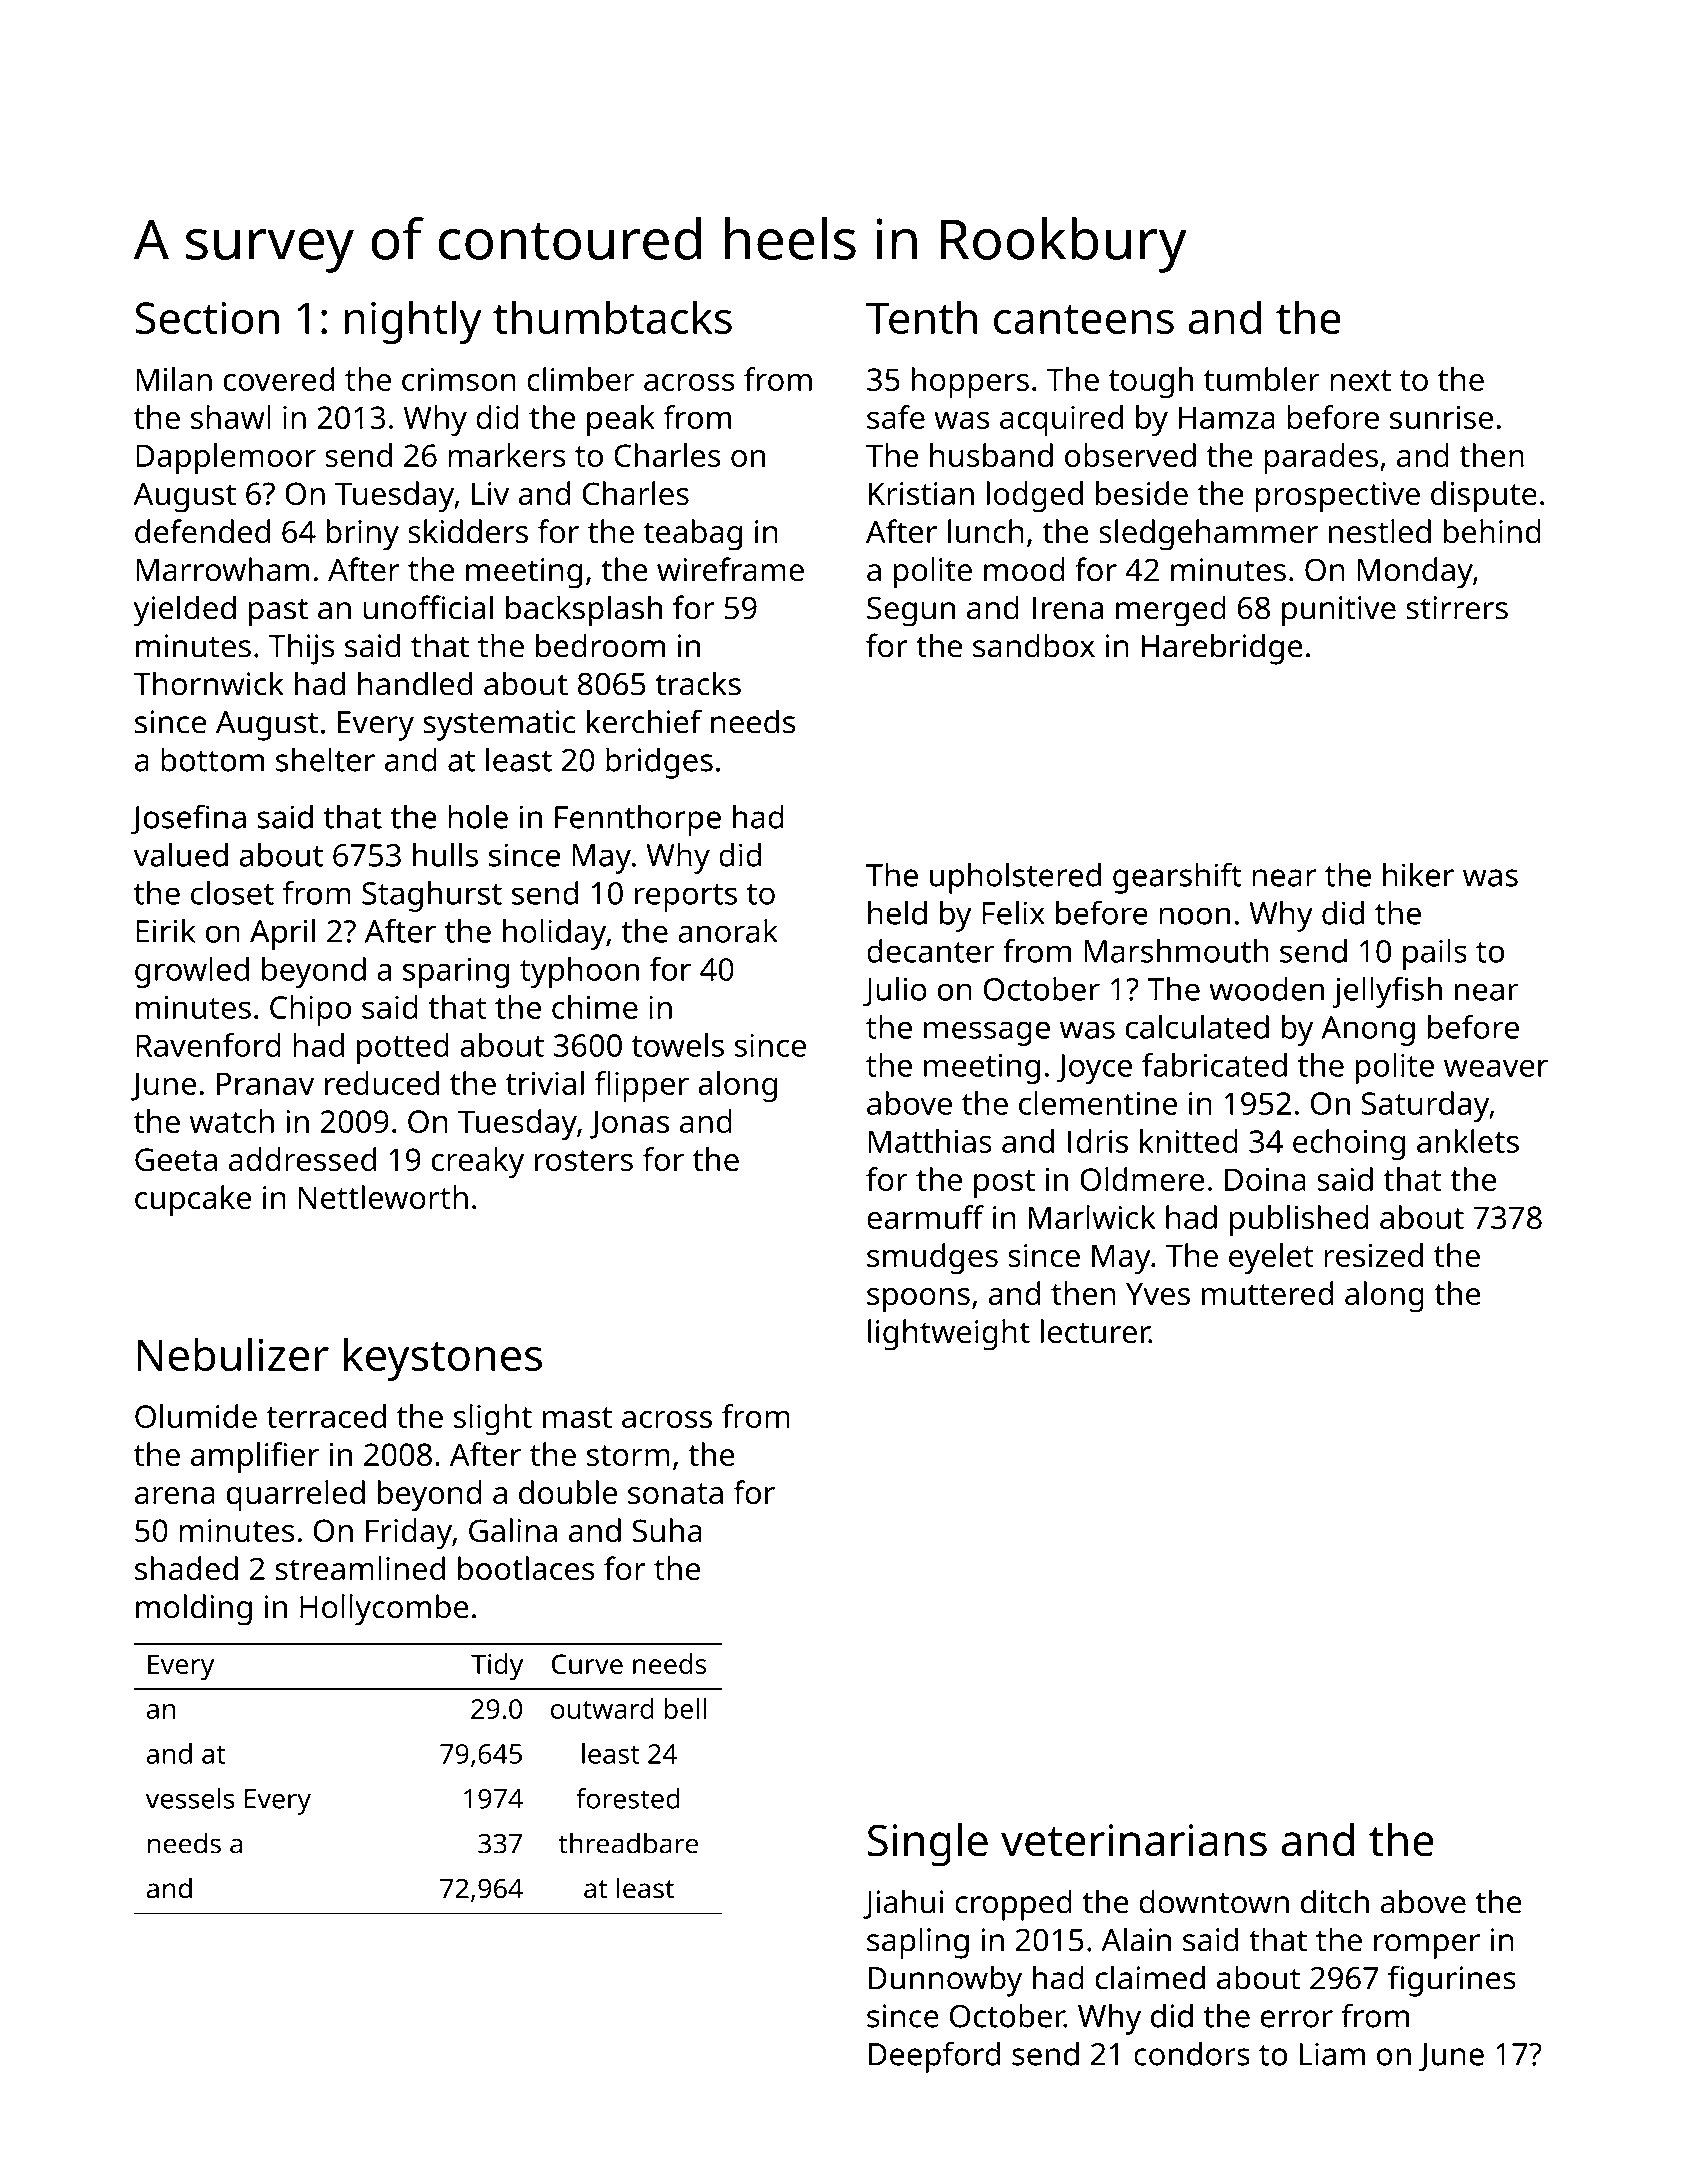 The height and width of the screenshot is (2178, 1683). What do you see at coordinates (638, 820) in the screenshot?
I see `Fennthorpe` at bounding box center [638, 820].
